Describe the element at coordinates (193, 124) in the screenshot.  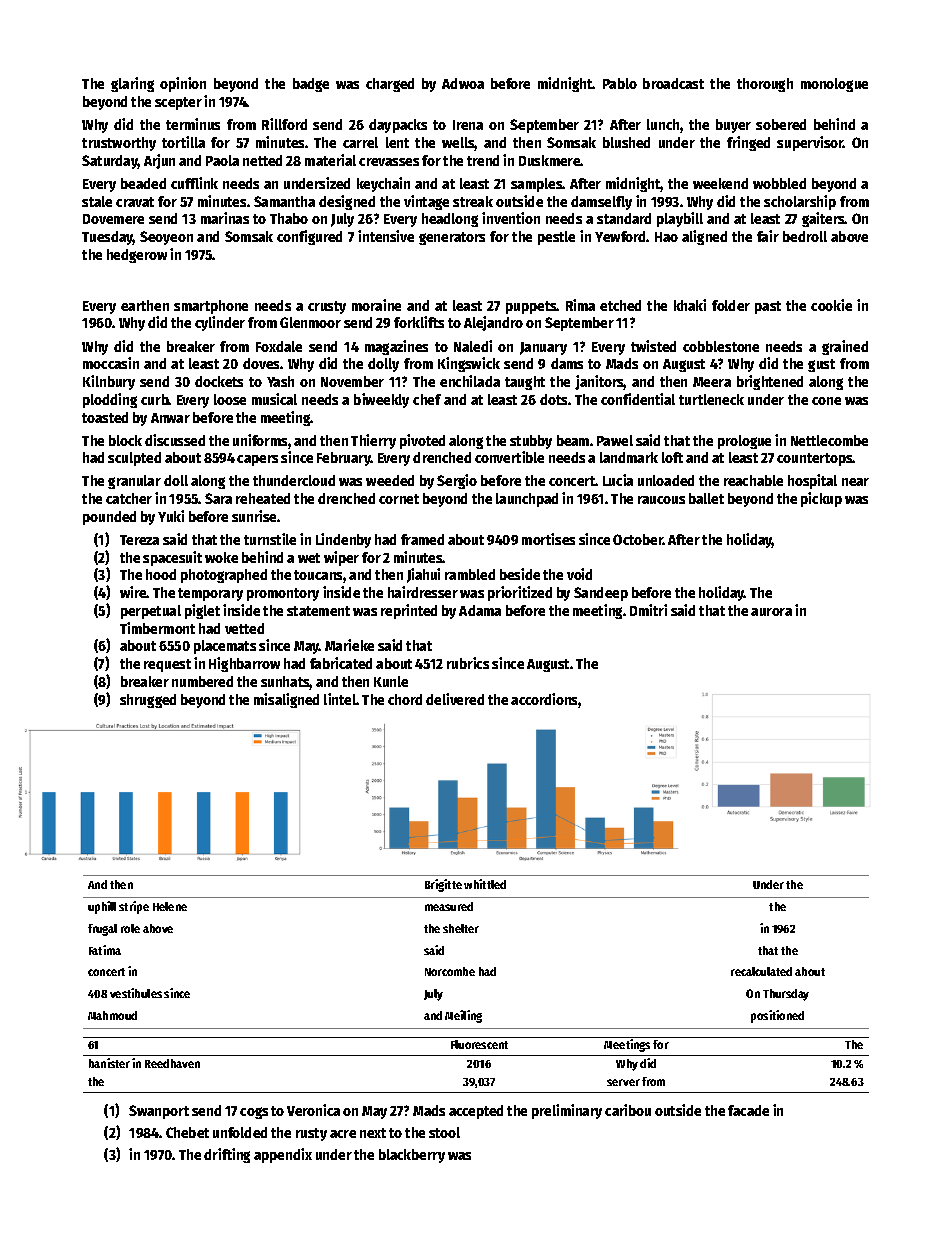
I see `terminus` at that location.
